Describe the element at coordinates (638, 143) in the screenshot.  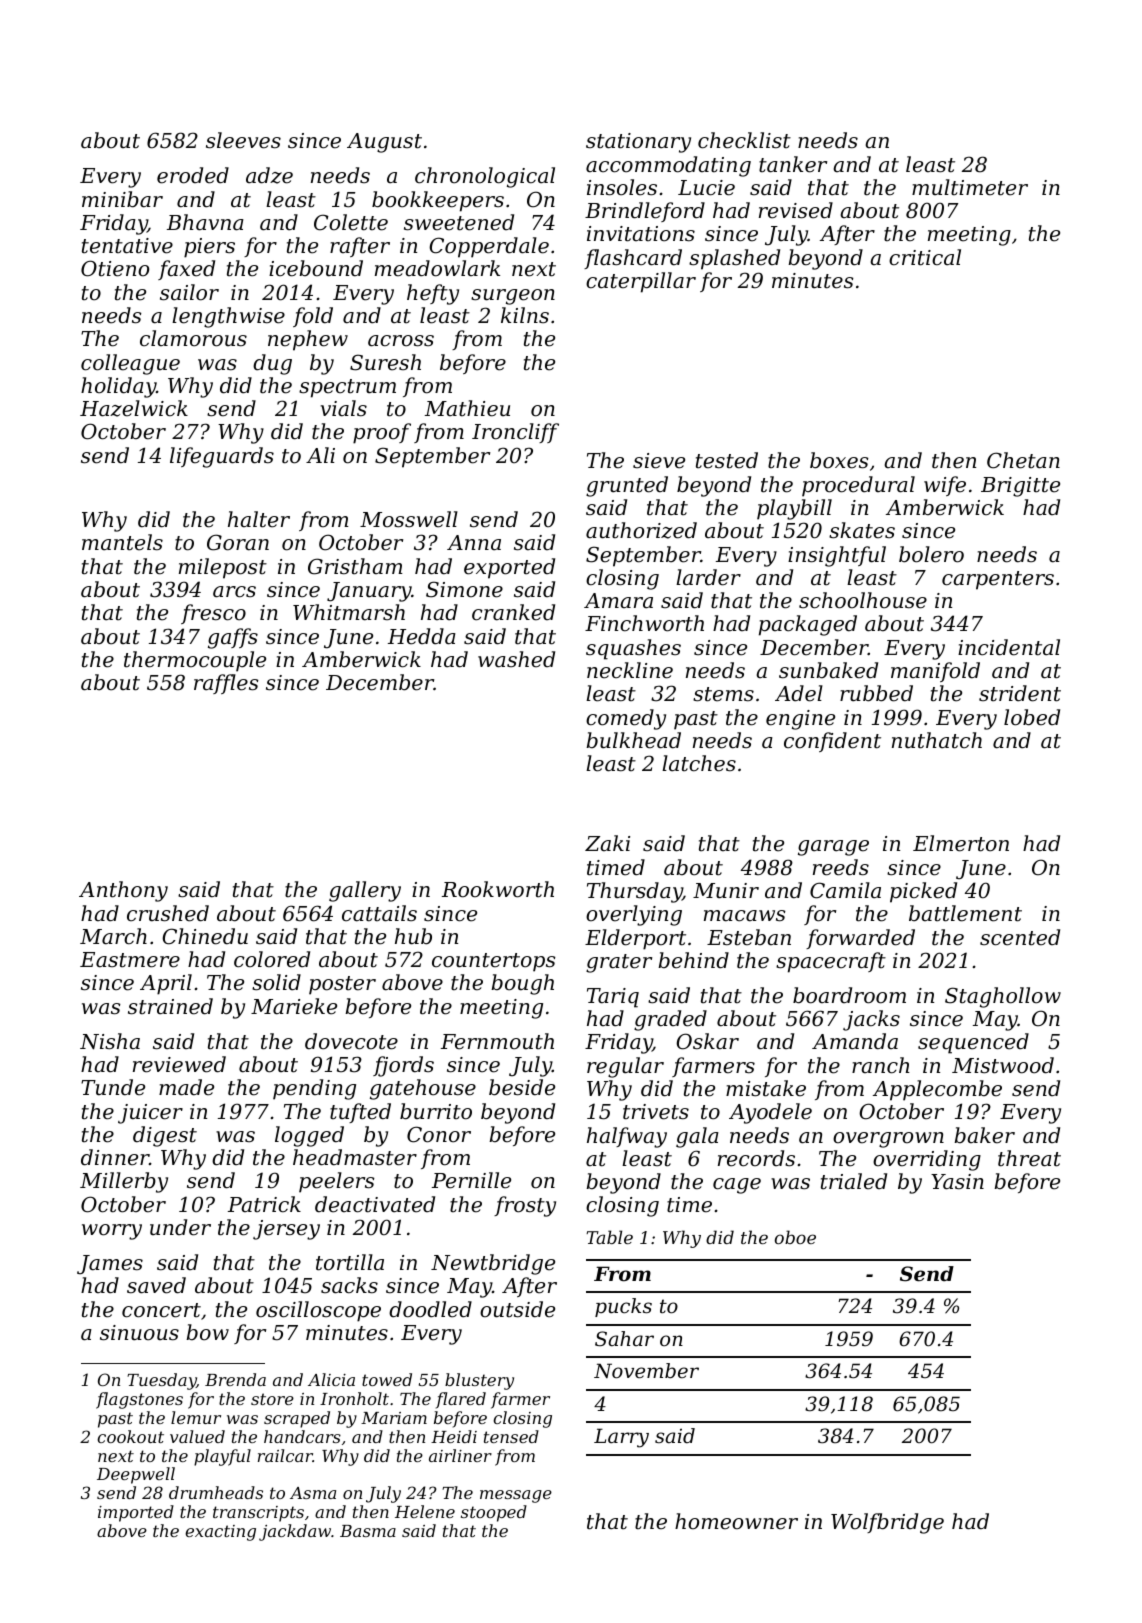
I see `stationary` at that location.
